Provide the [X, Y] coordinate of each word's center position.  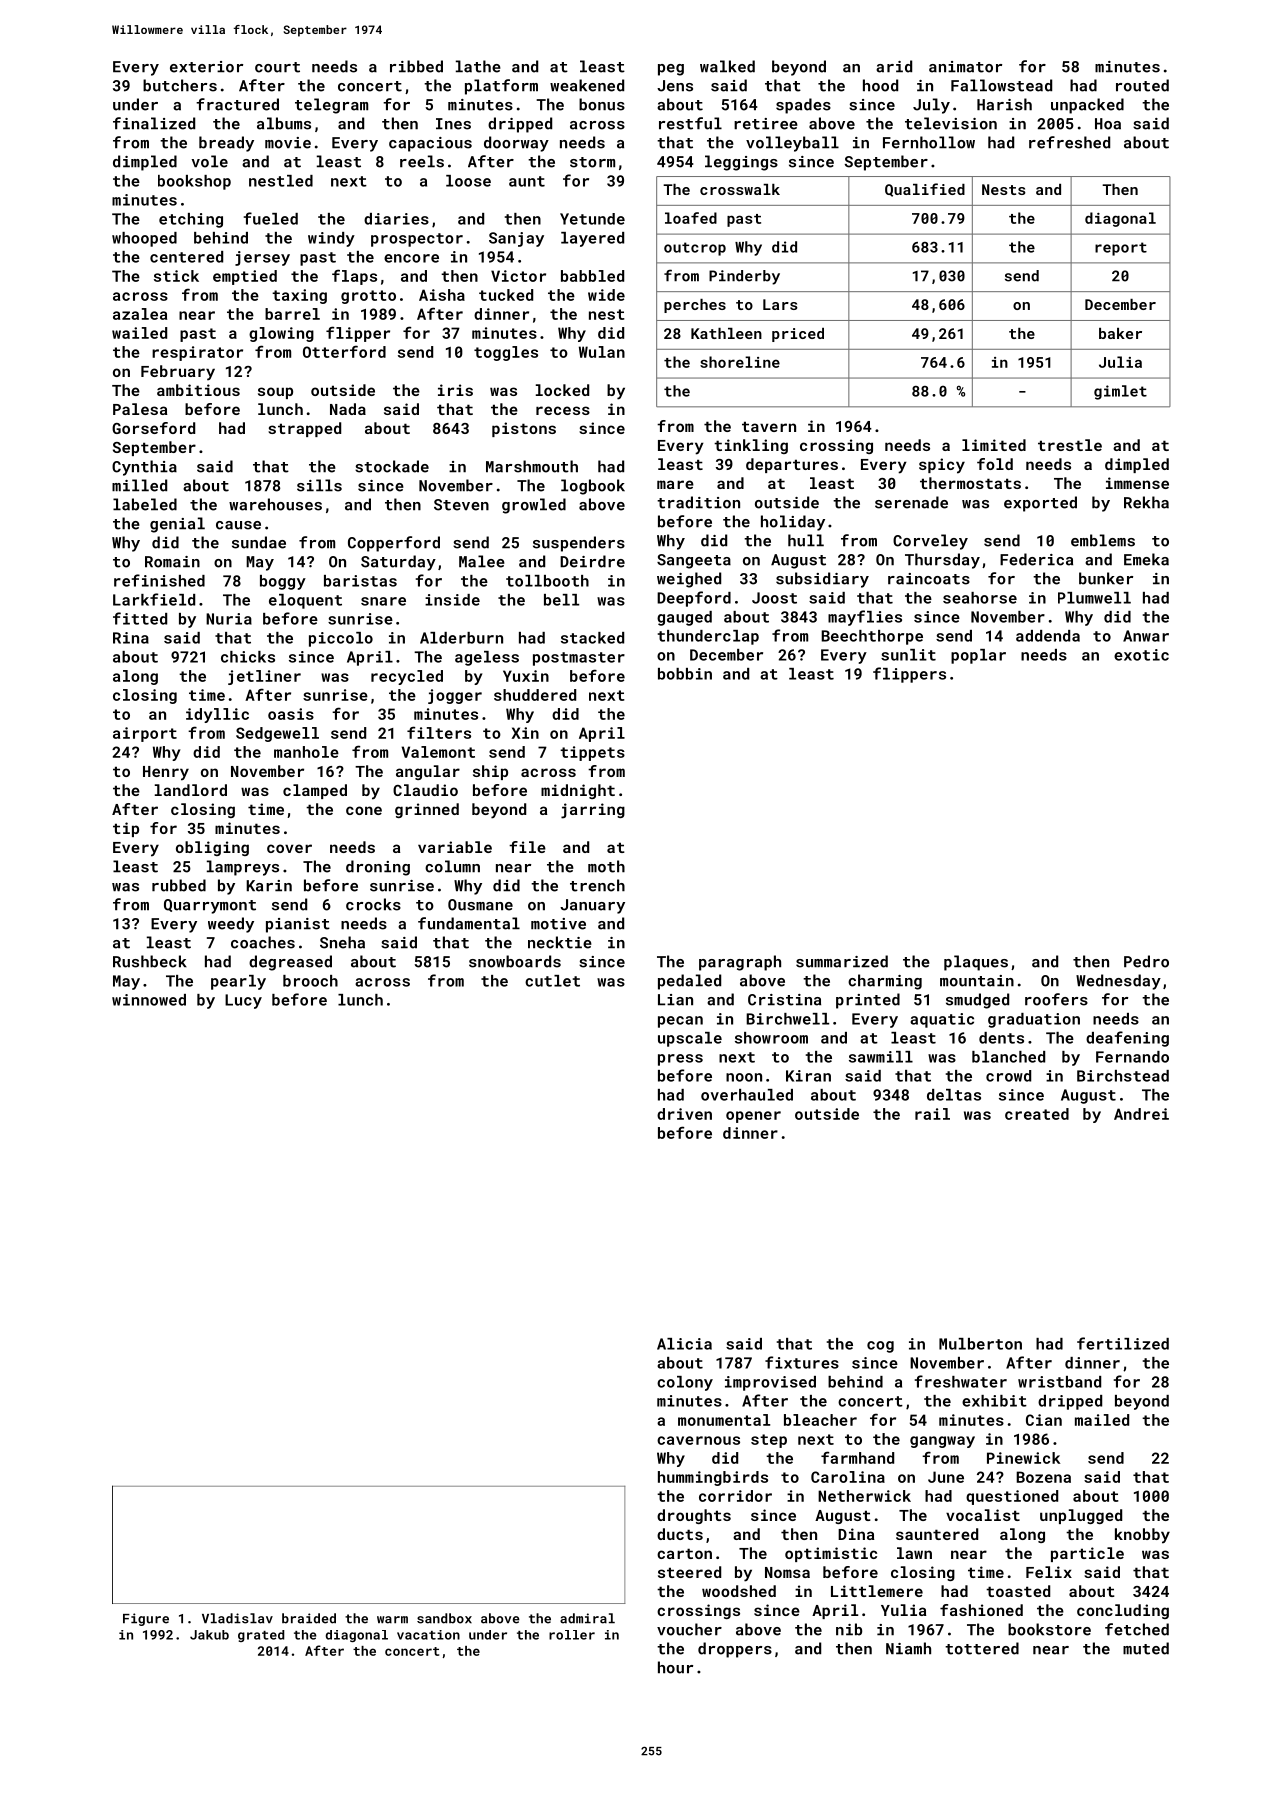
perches [695, 306]
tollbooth [547, 581]
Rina [131, 638]
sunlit [908, 655]
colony [685, 1383]
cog [880, 1347]
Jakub [209, 1635]
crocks [373, 904]
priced [798, 335]
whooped [144, 239]
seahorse [980, 598]
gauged [684, 618]
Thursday [942, 561]
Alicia [684, 1344]
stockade [392, 466]
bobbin [685, 674]
